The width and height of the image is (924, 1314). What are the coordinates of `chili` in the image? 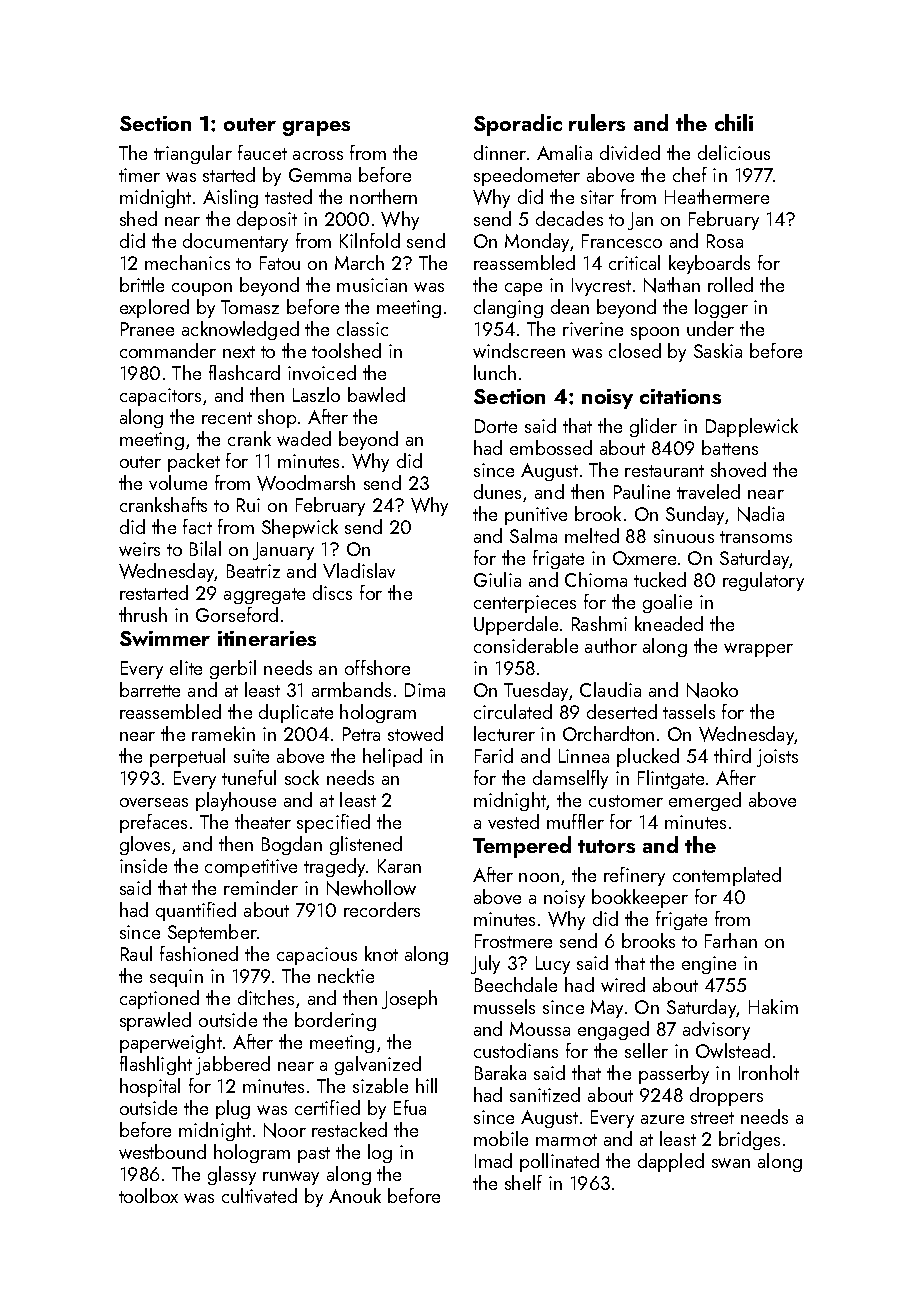 It's located at (734, 122).
